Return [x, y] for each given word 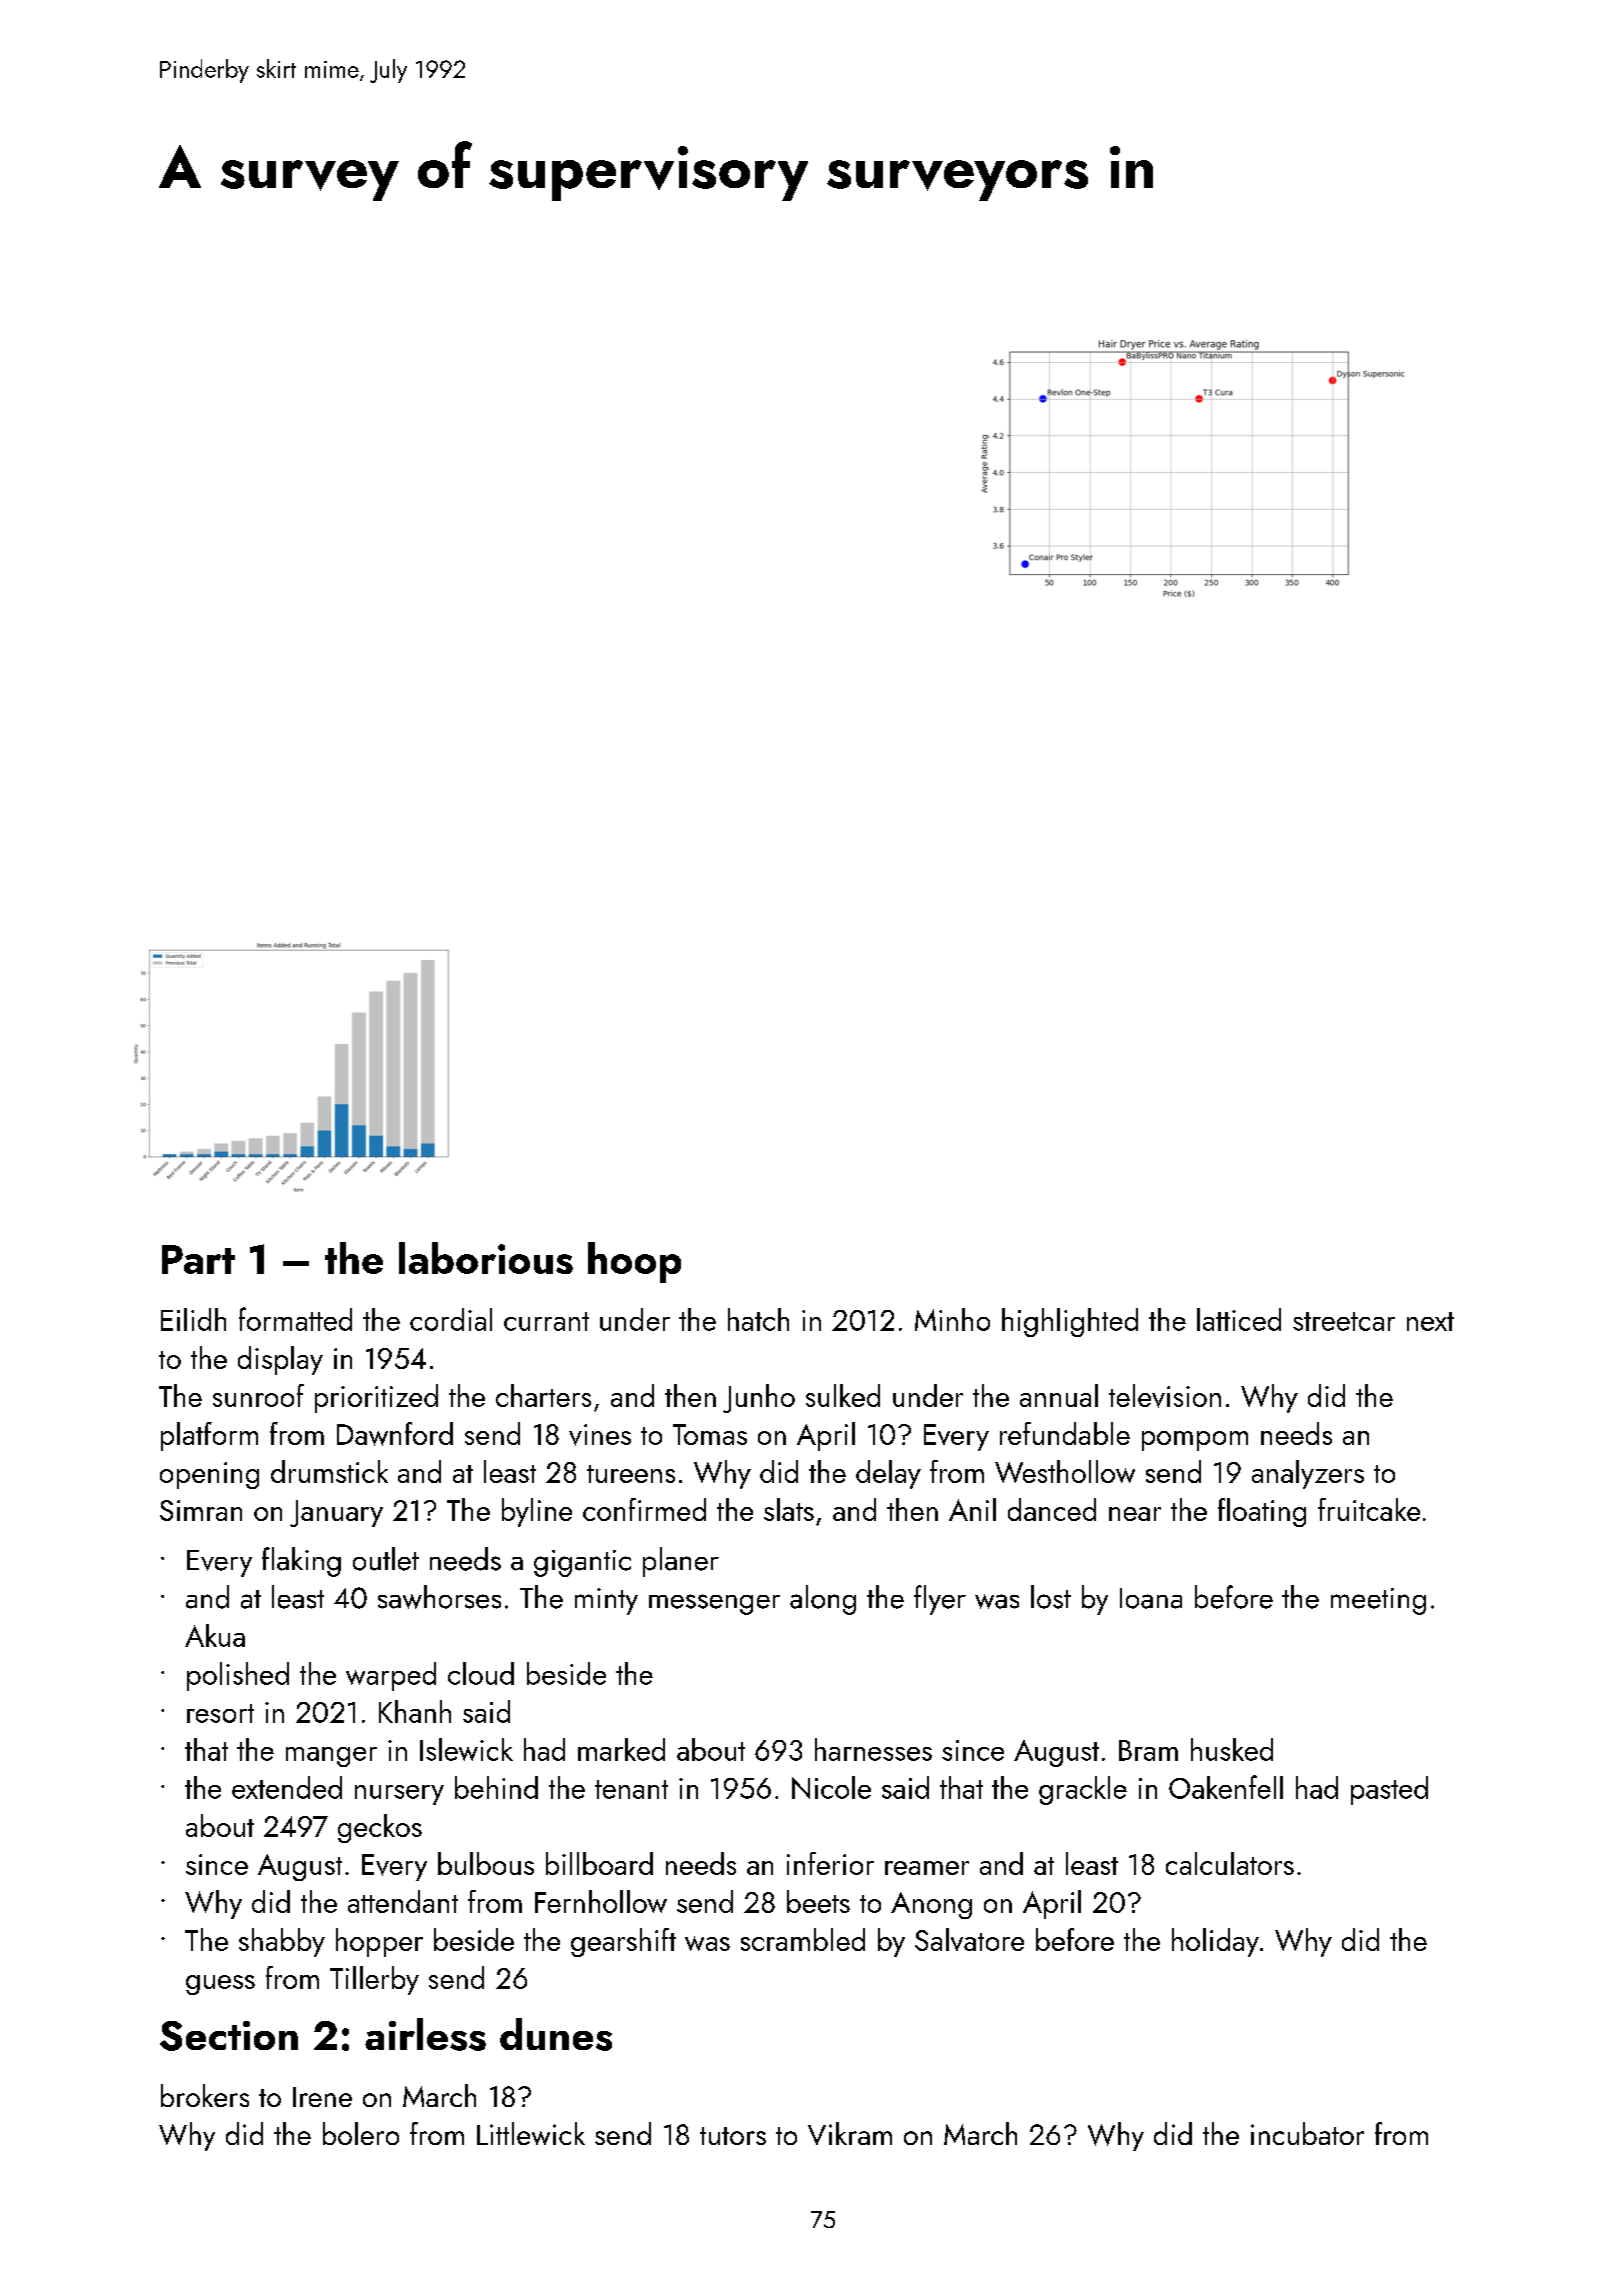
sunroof [258, 1395]
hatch [758, 1319]
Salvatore [969, 1939]
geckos [380, 1828]
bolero [361, 2133]
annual [1059, 1395]
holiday [1215, 1942]
